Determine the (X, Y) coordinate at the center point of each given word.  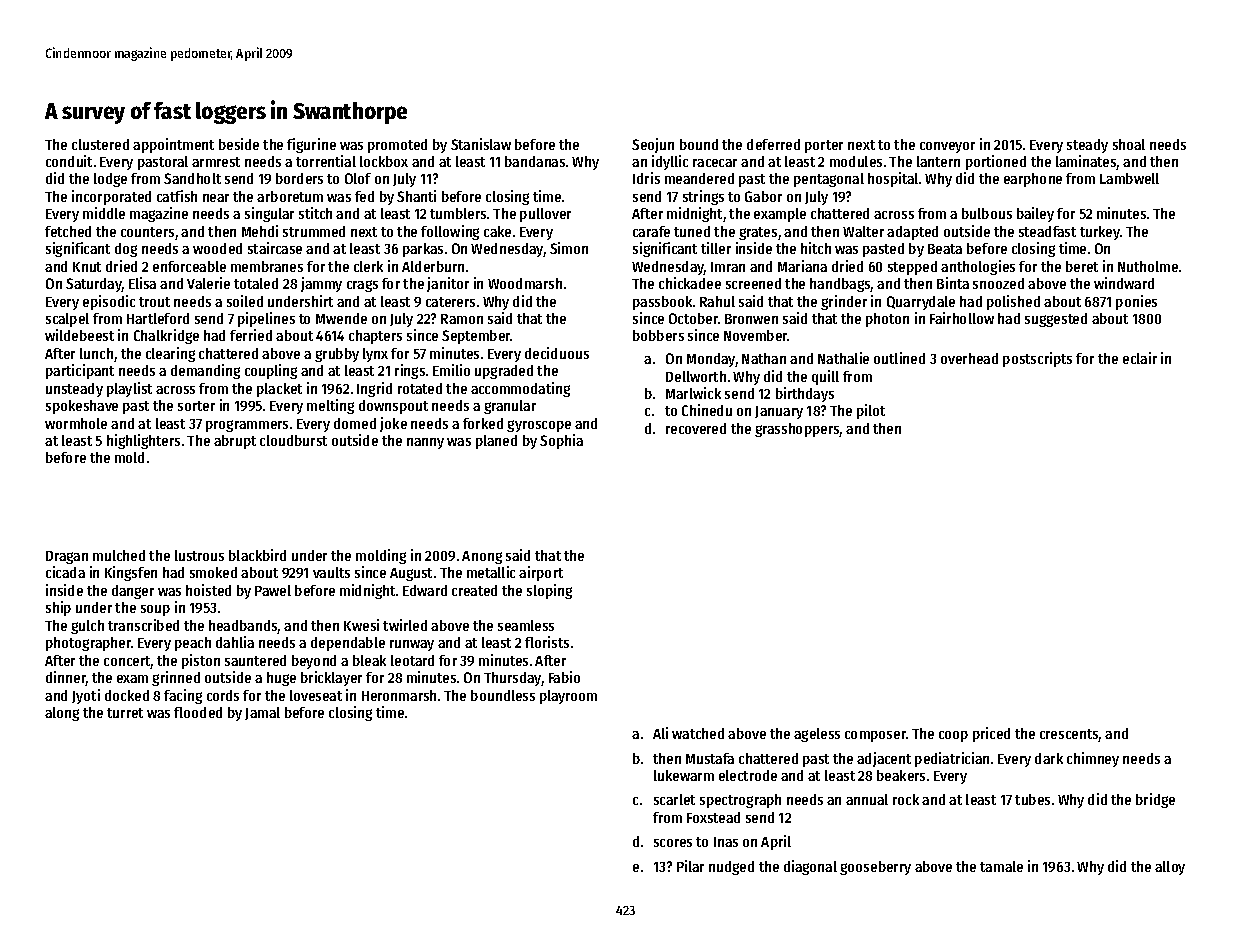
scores (673, 843)
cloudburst (293, 440)
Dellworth (696, 376)
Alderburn (433, 266)
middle (104, 213)
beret (1082, 266)
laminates (1086, 162)
